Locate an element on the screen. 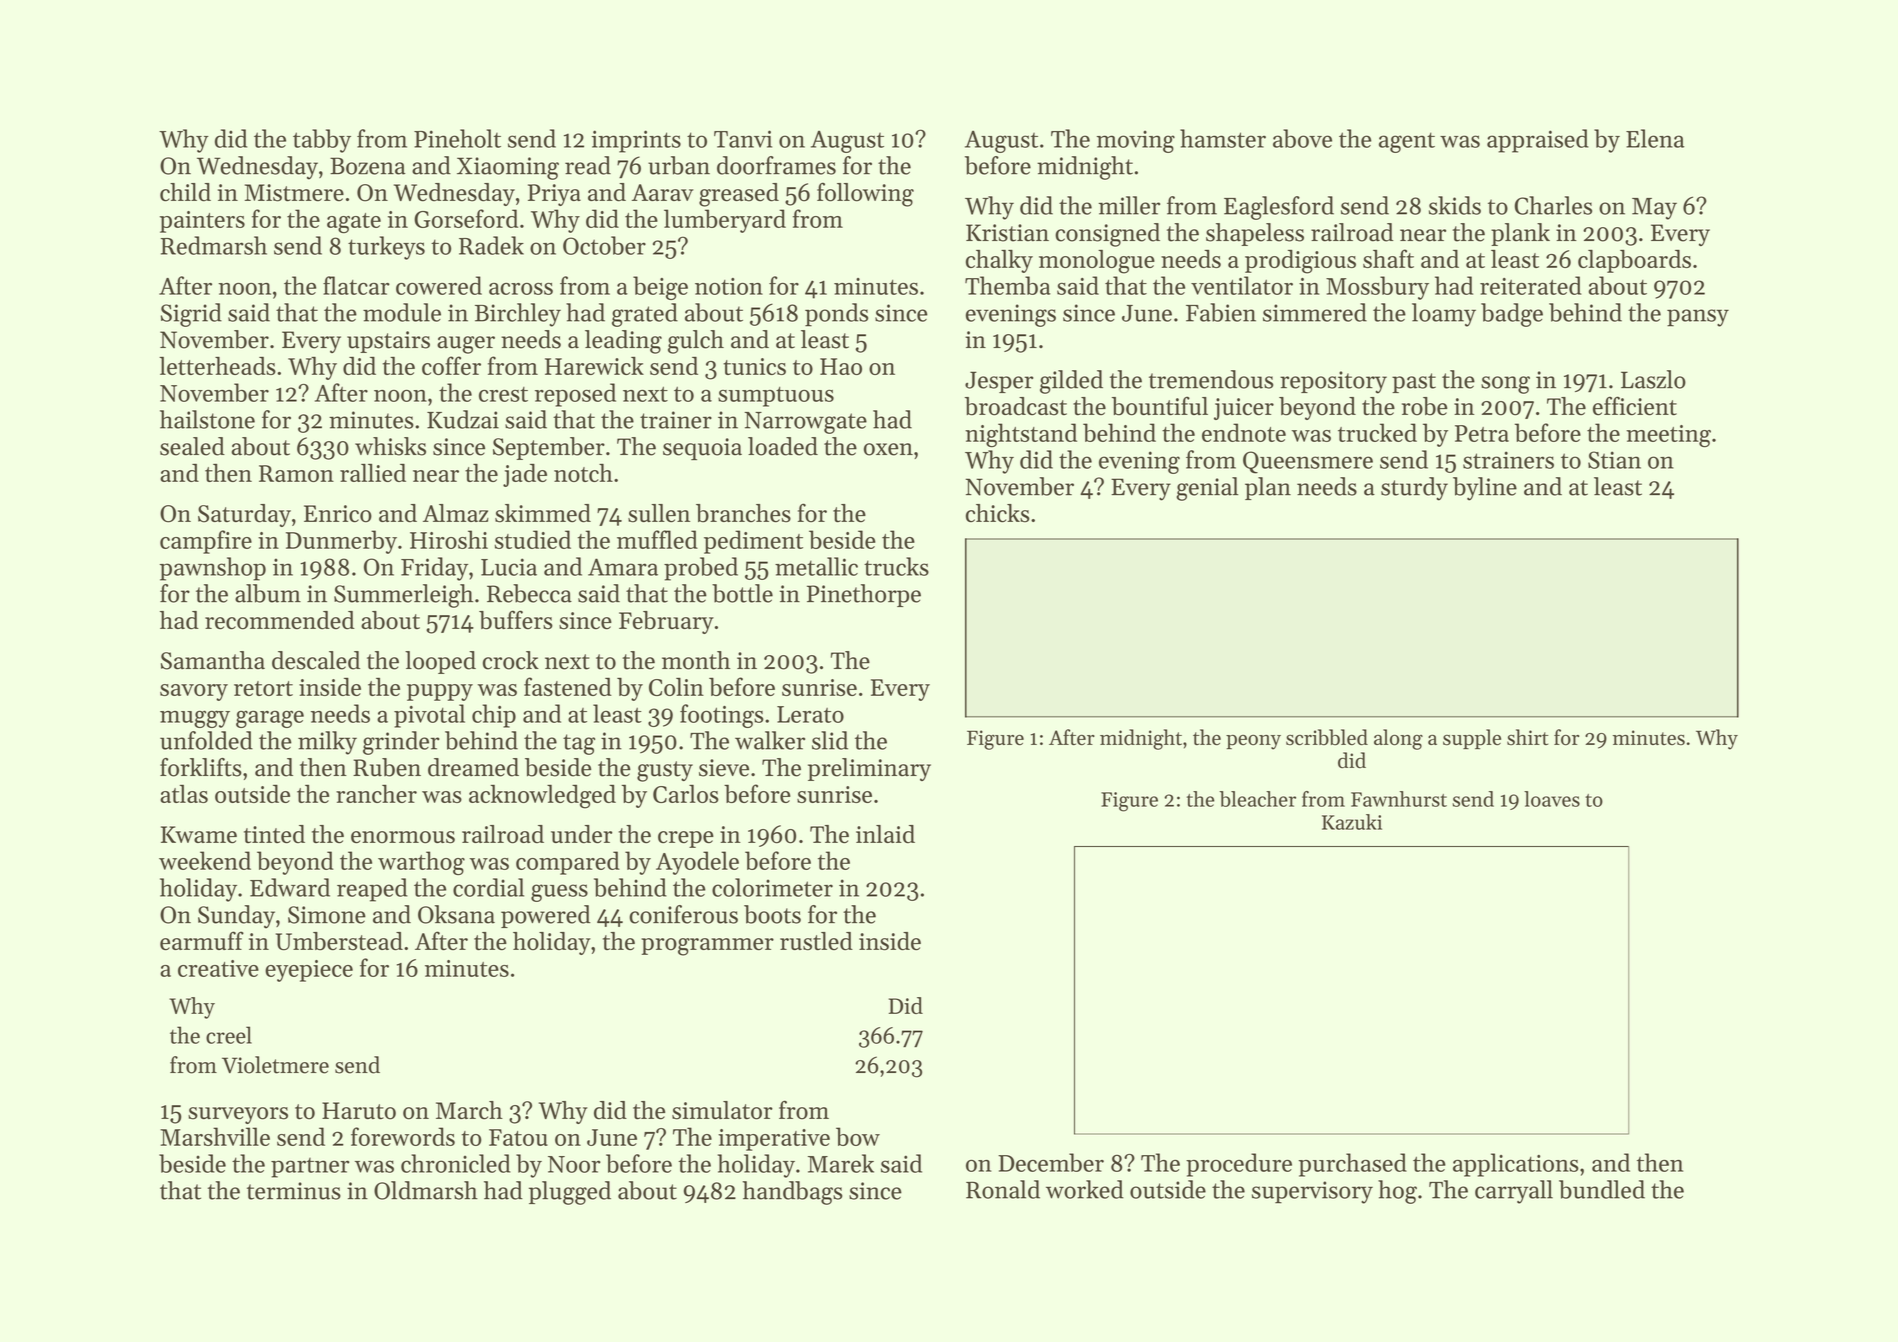 The image size is (1898, 1342). meeting is located at coordinates (1668, 436).
